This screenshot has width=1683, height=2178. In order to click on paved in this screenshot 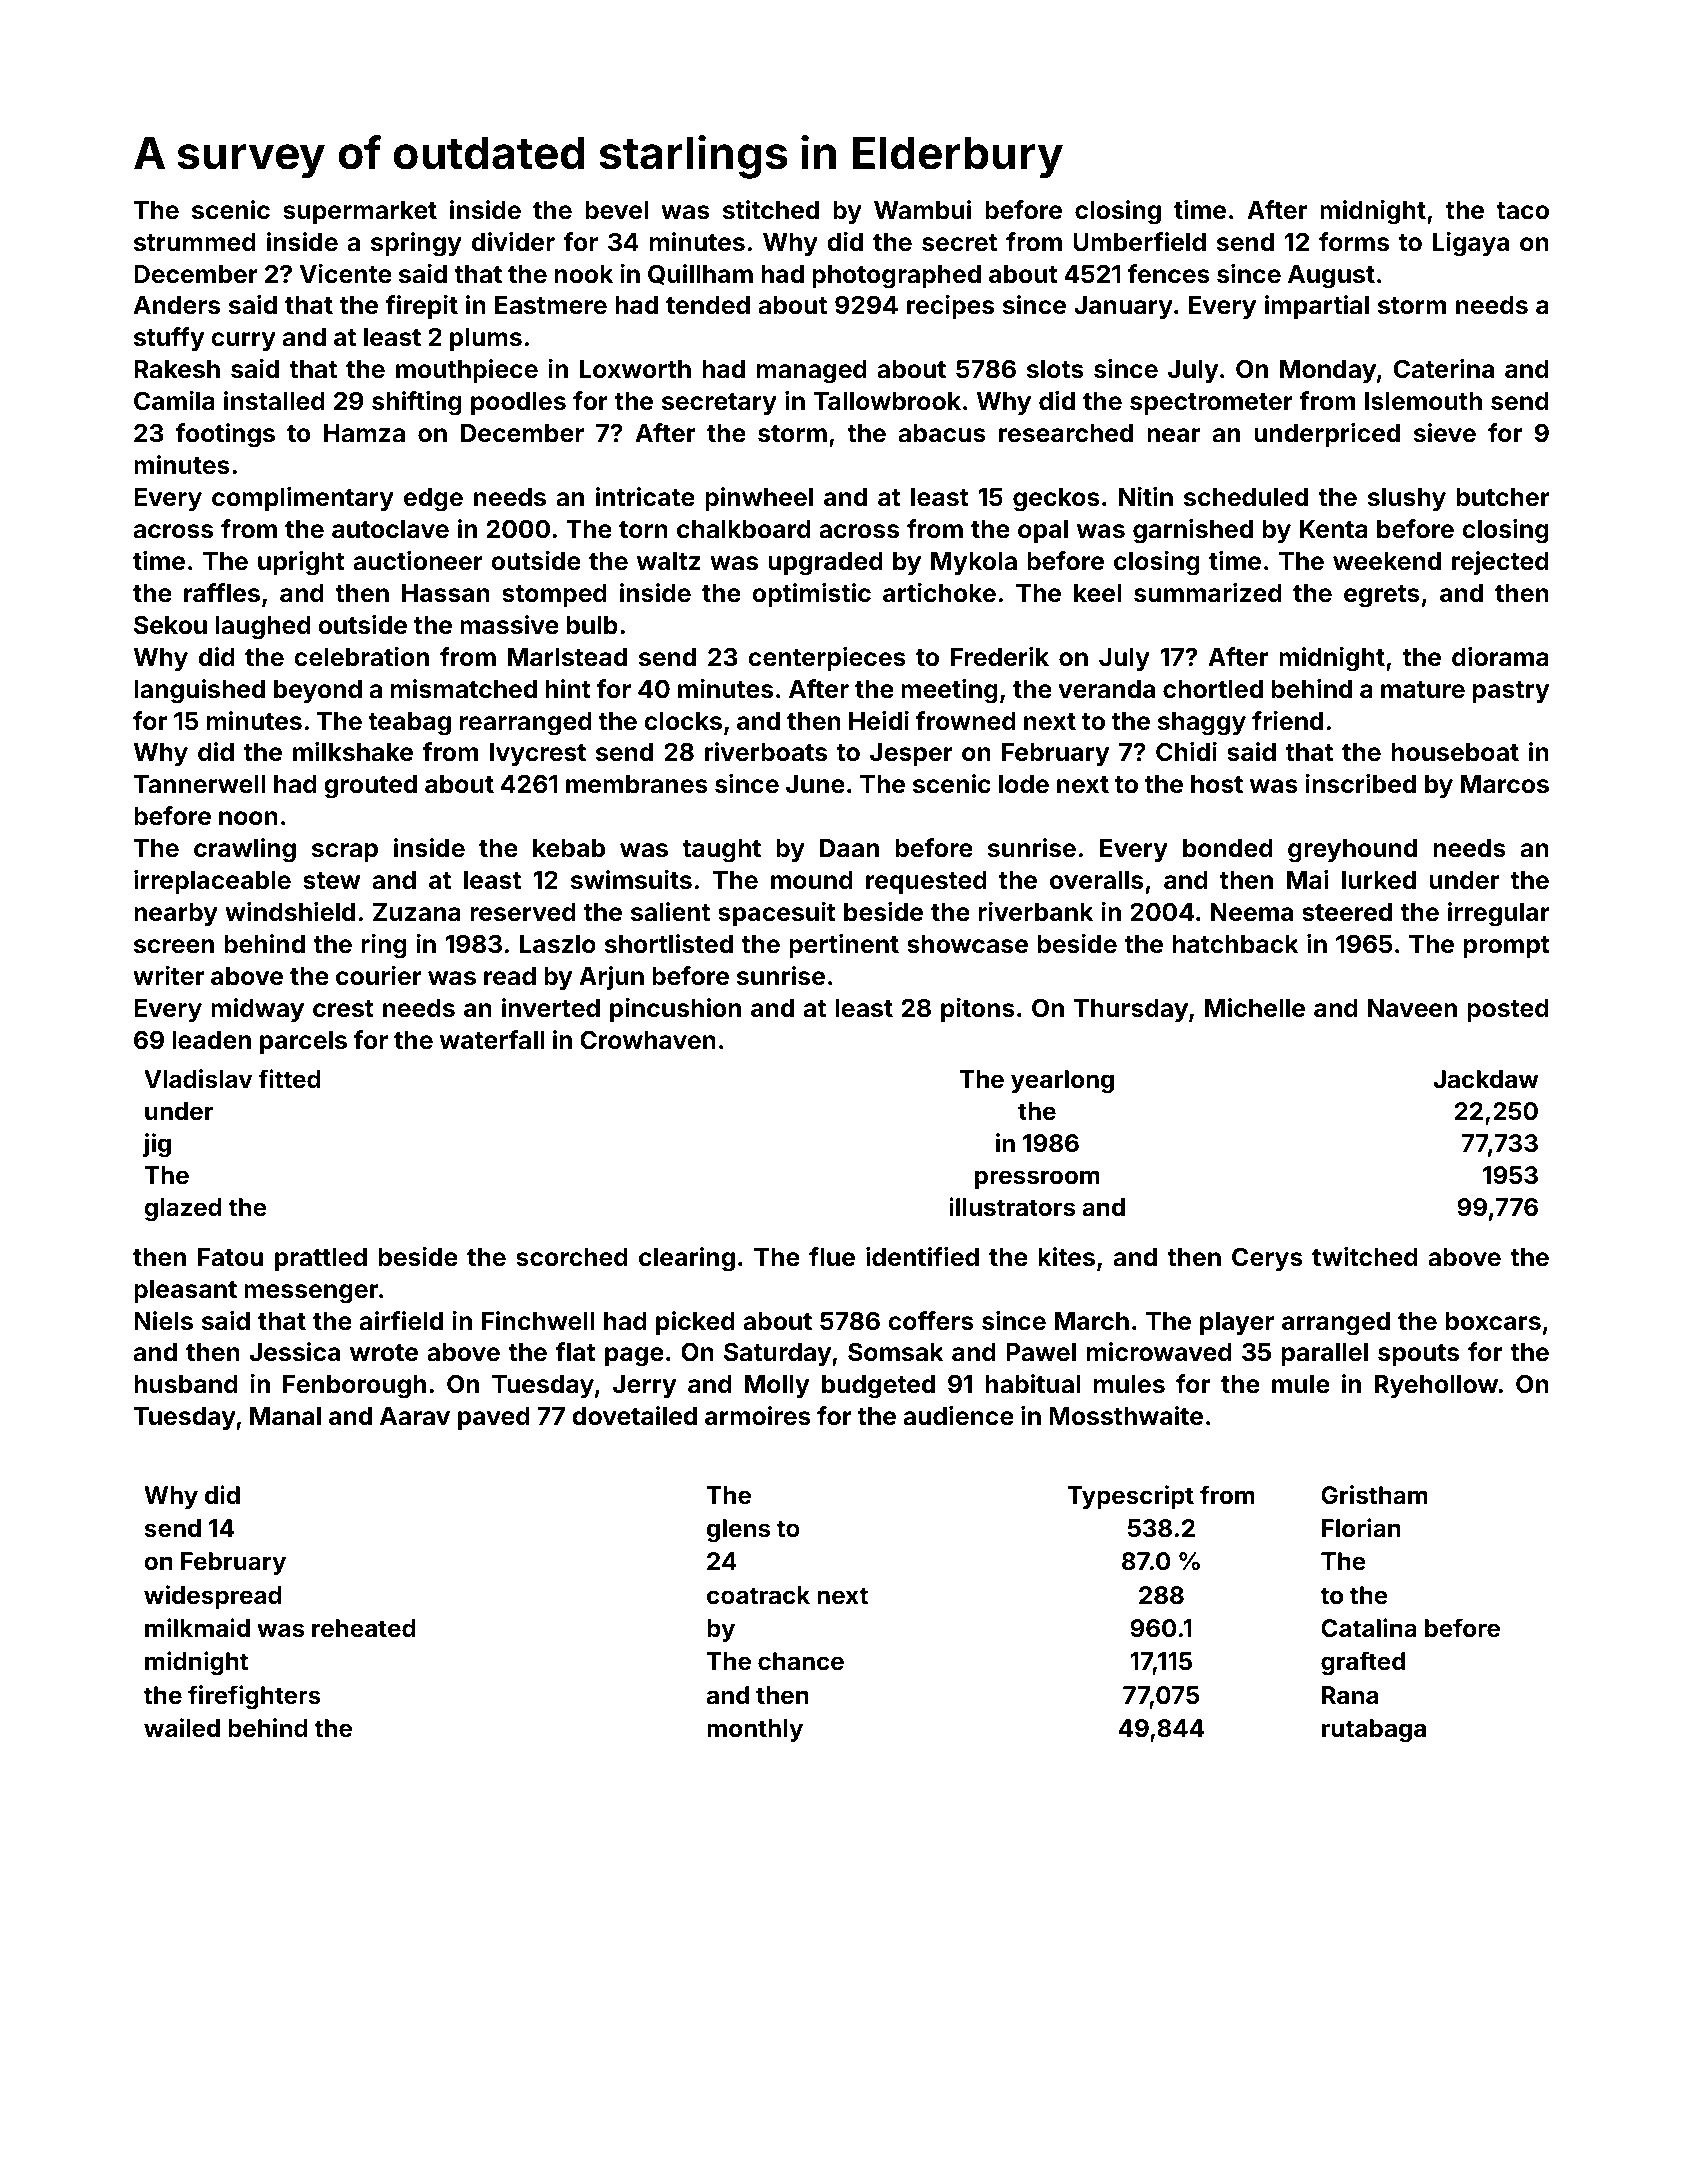, I will do `click(494, 1418)`.
